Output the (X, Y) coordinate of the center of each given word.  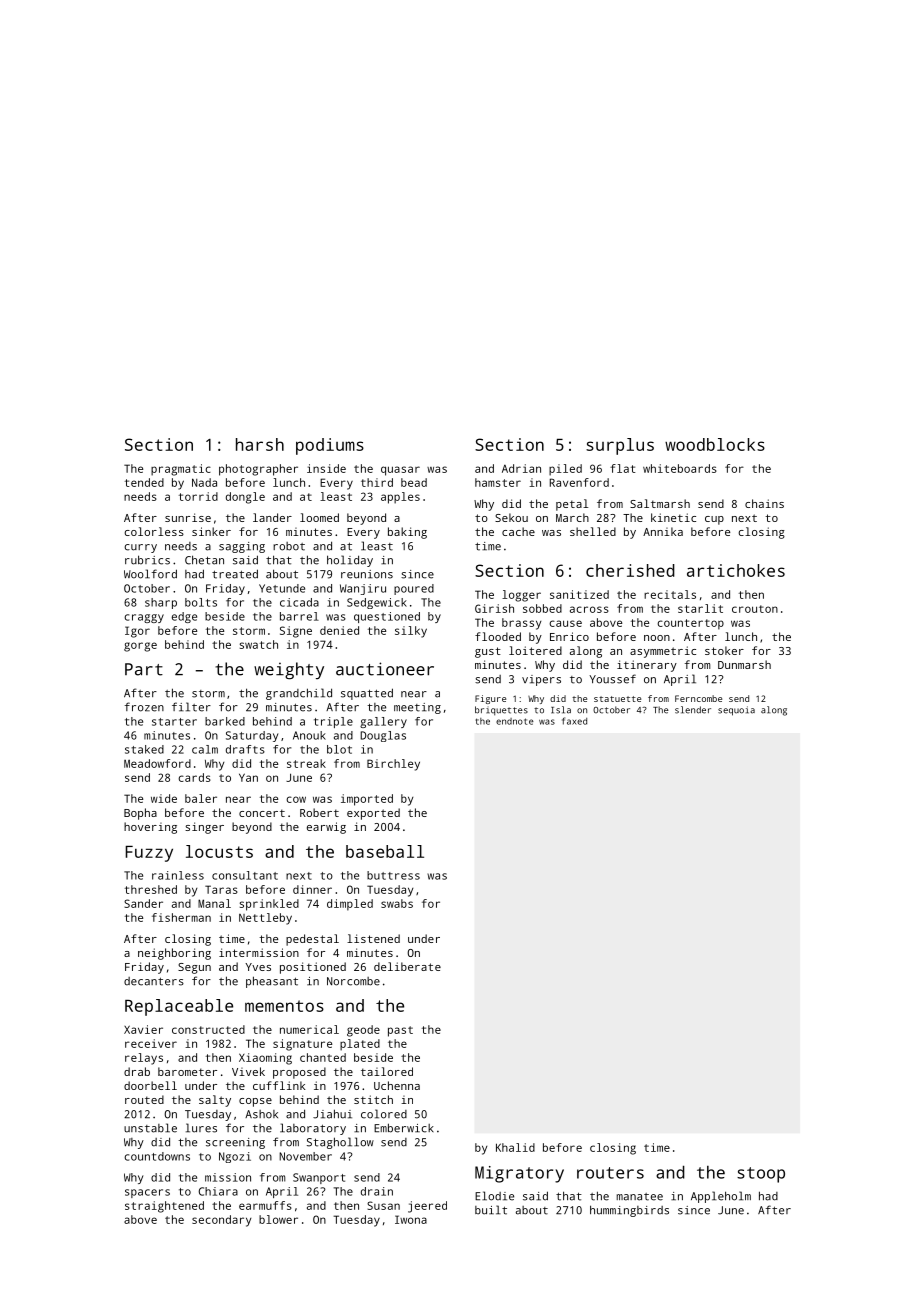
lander (272, 517)
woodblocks (715, 444)
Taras (221, 889)
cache (518, 531)
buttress (393, 875)
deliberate (407, 966)
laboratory (313, 1129)
